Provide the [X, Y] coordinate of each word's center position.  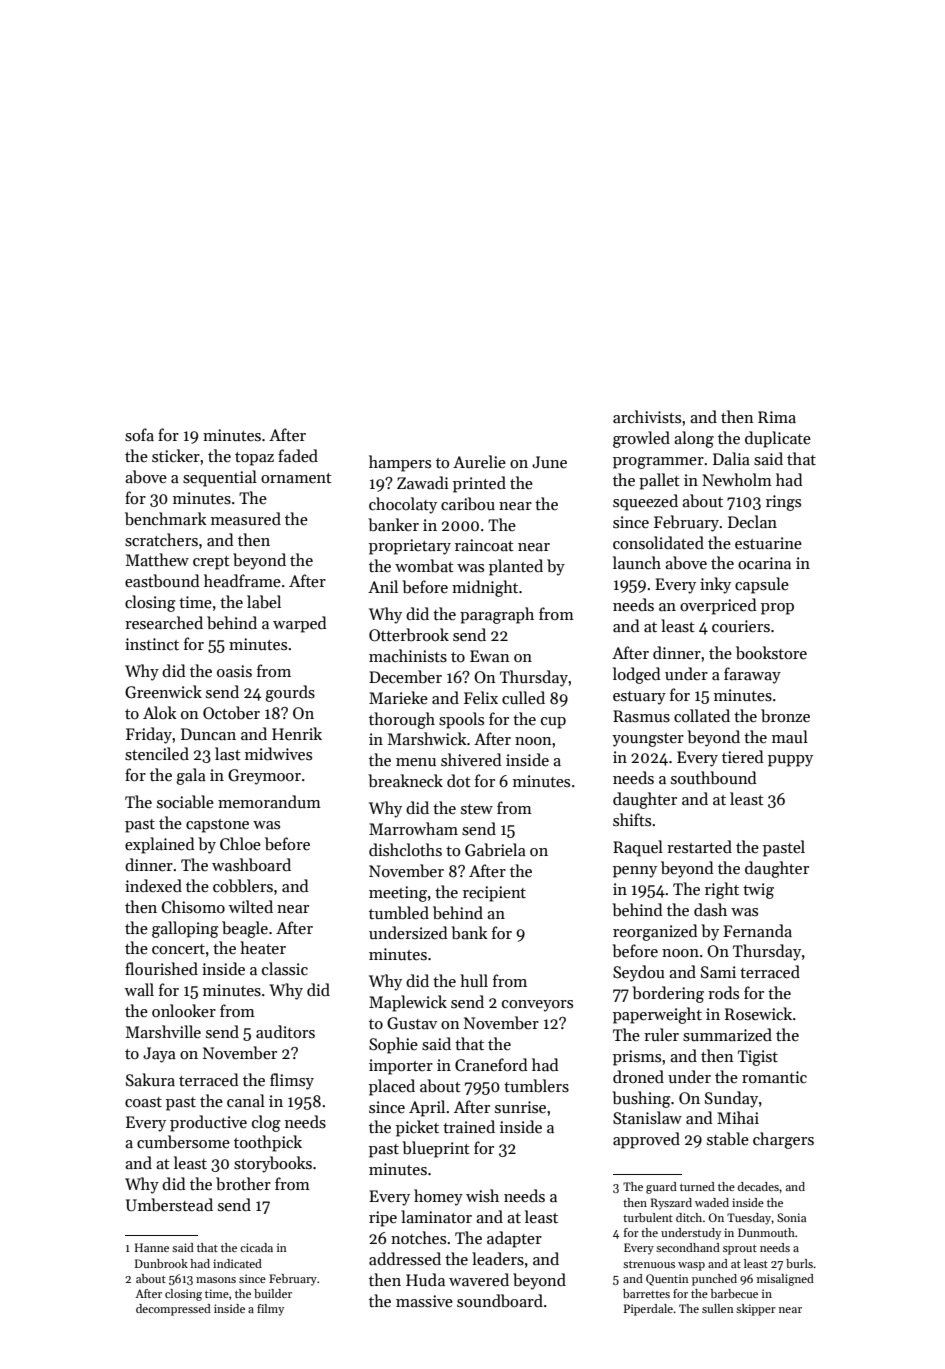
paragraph [497, 615]
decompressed [173, 1310]
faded [298, 455]
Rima [777, 417]
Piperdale [648, 1310]
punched [714, 1280]
